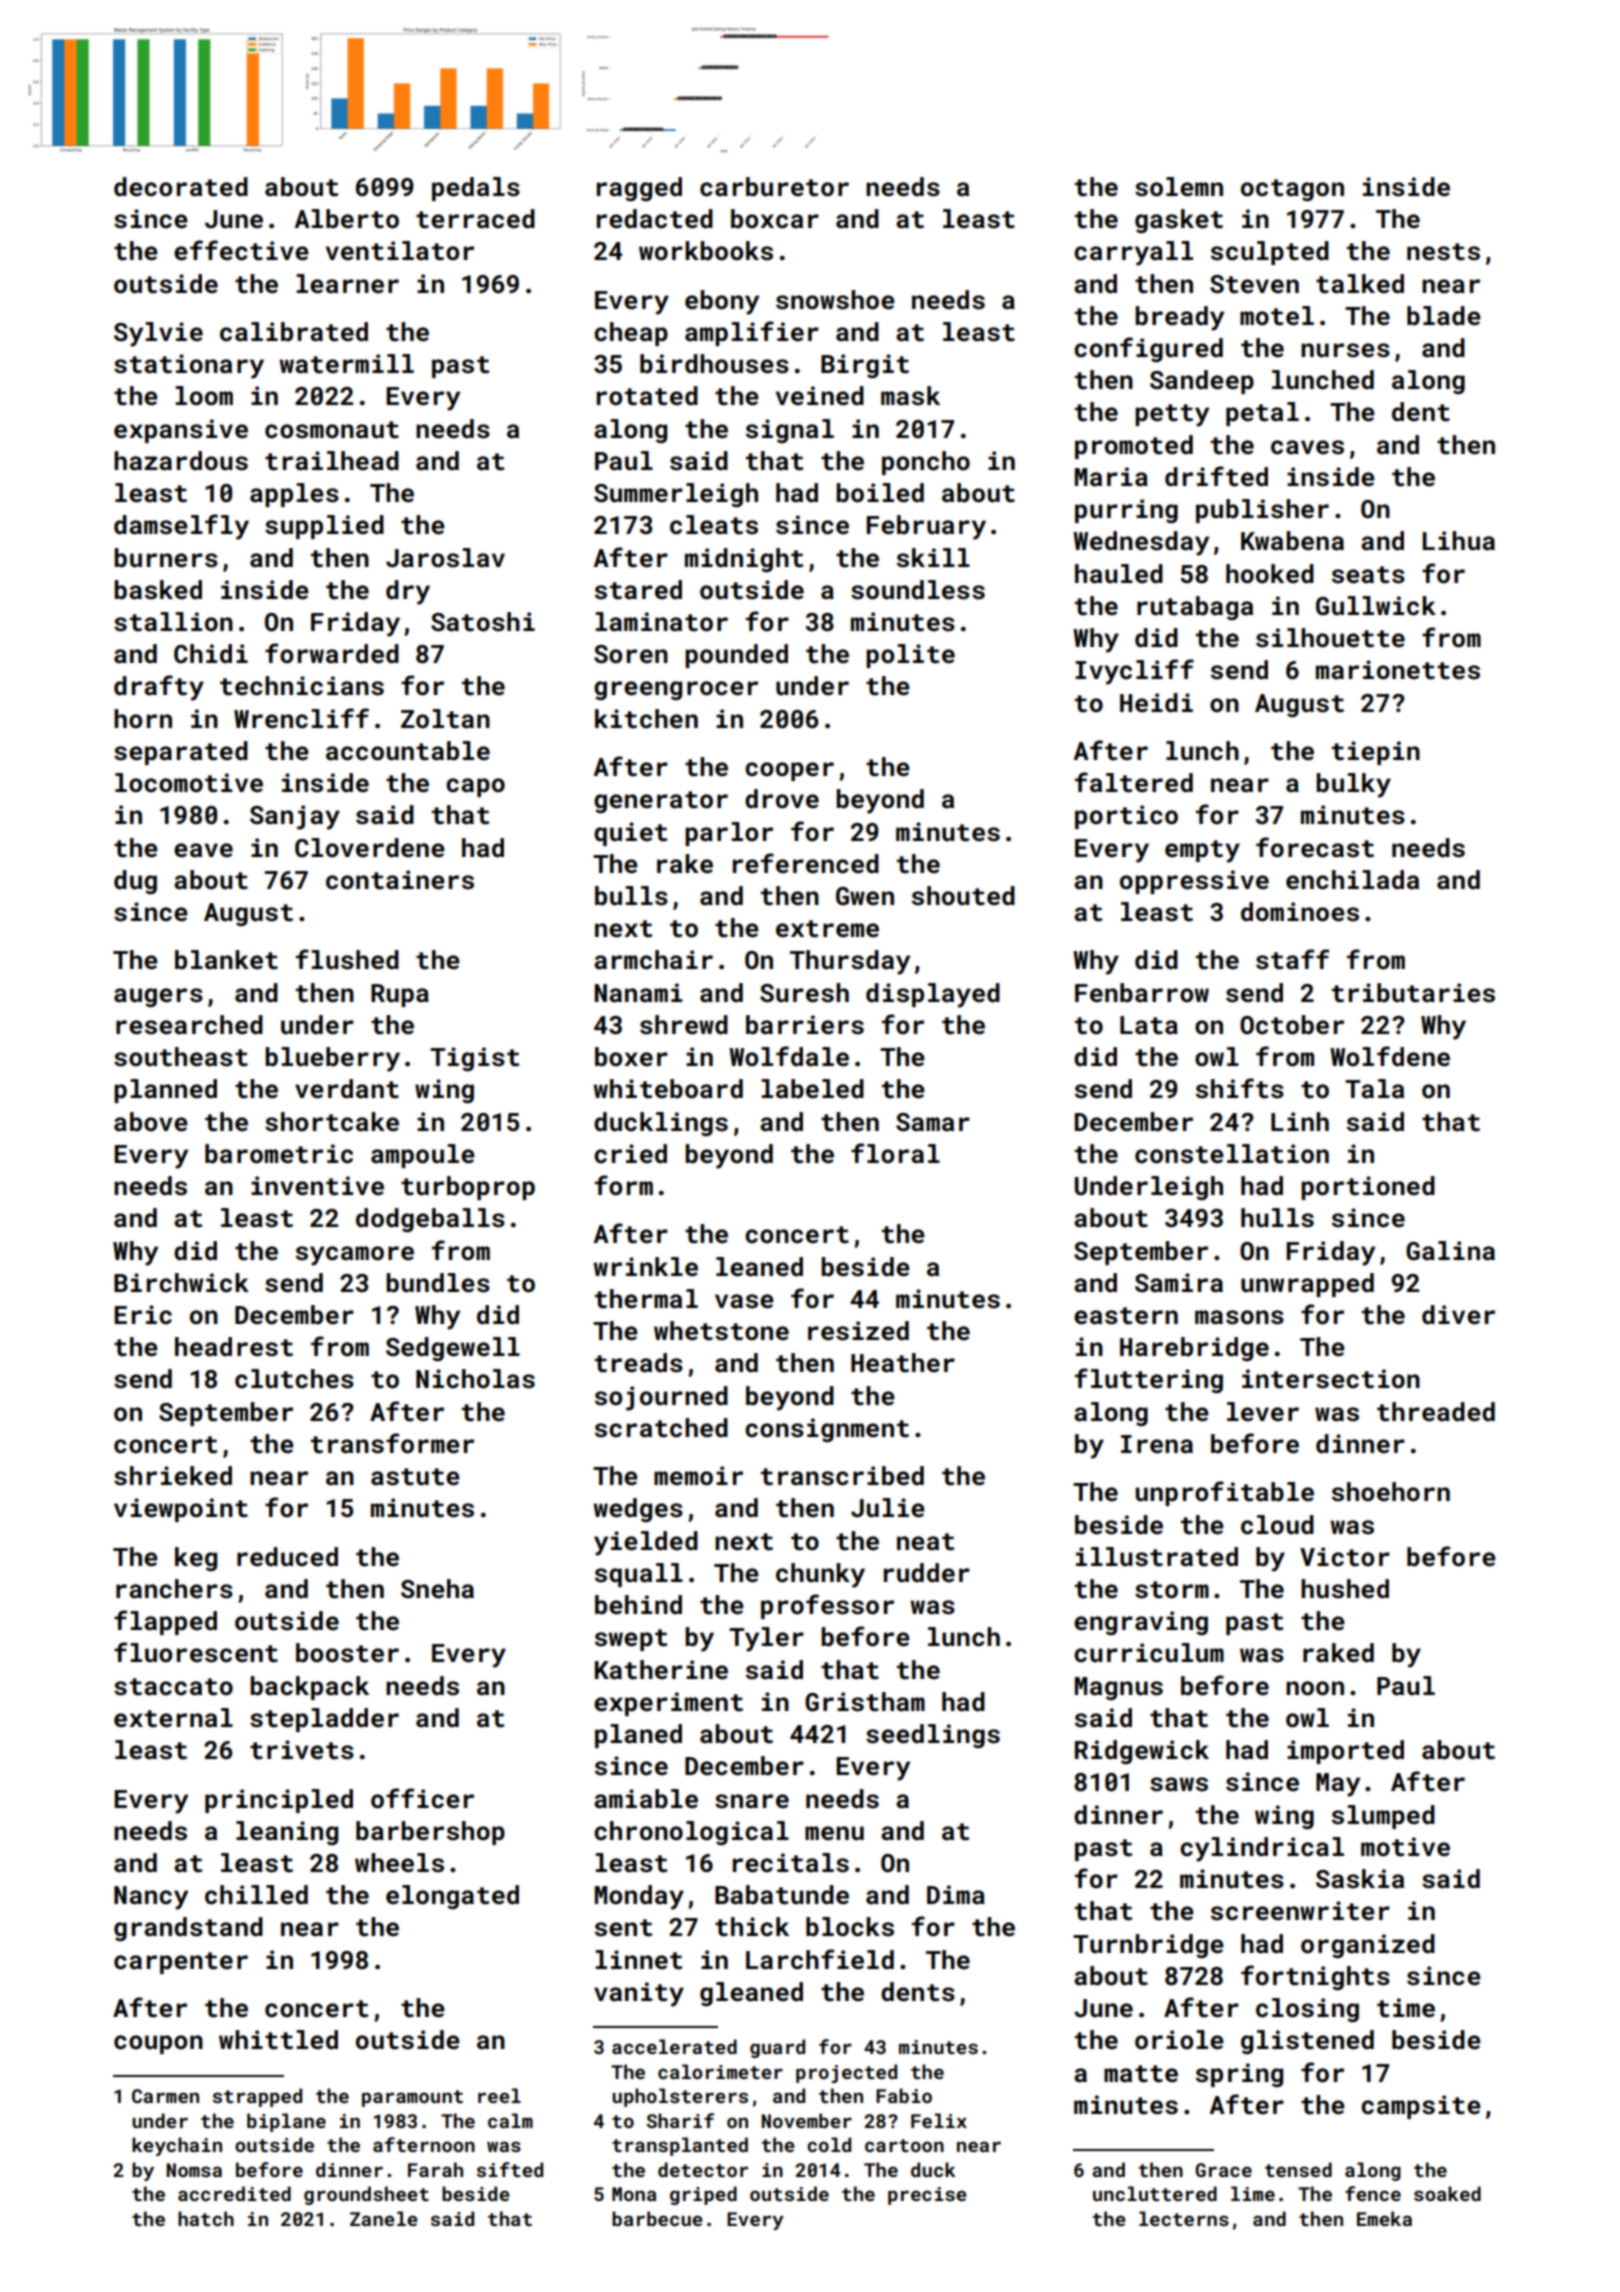 The image size is (1620, 2292). I want to click on Gristham, so click(865, 1702).
